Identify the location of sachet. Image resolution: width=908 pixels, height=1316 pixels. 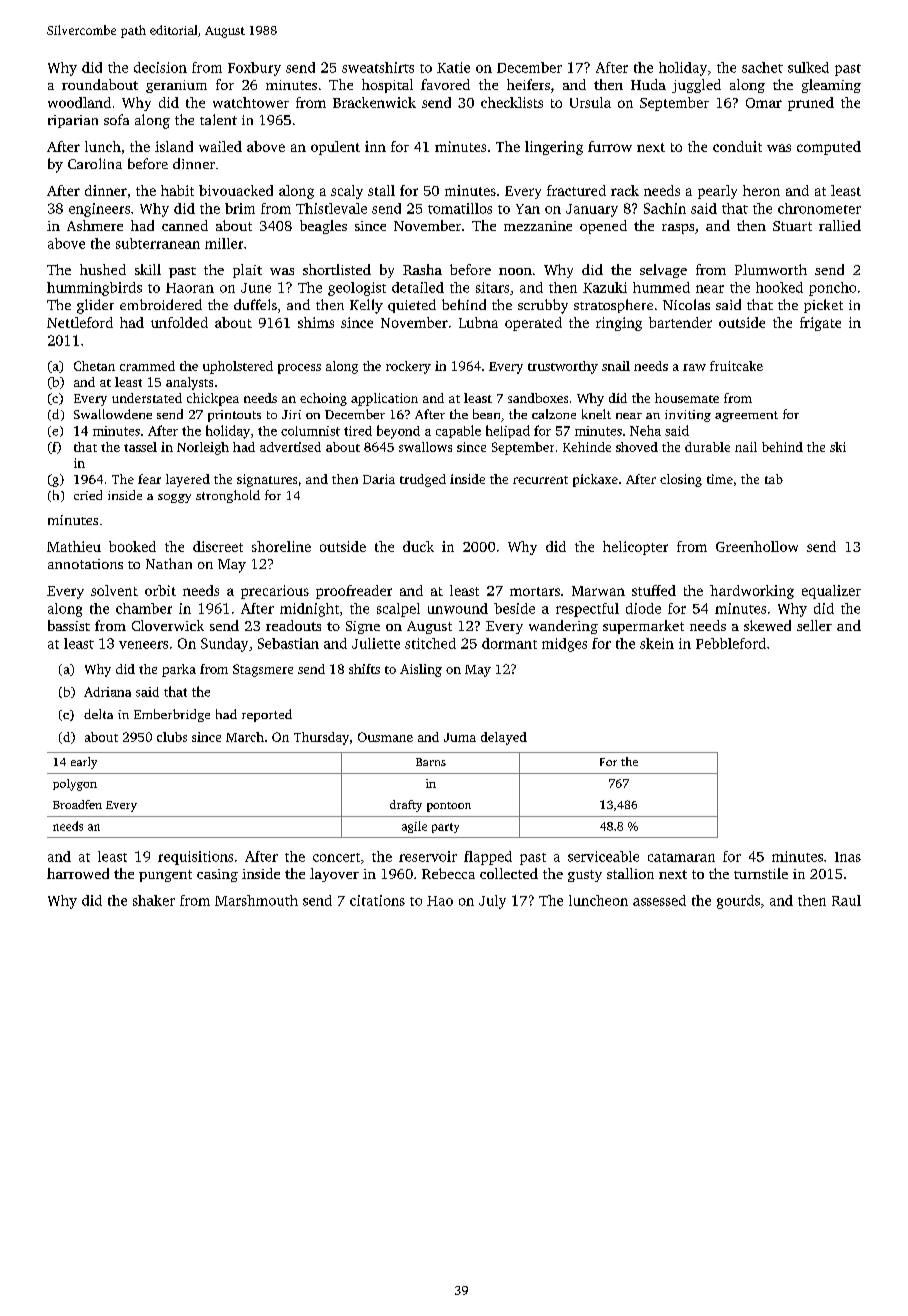
(762, 67).
